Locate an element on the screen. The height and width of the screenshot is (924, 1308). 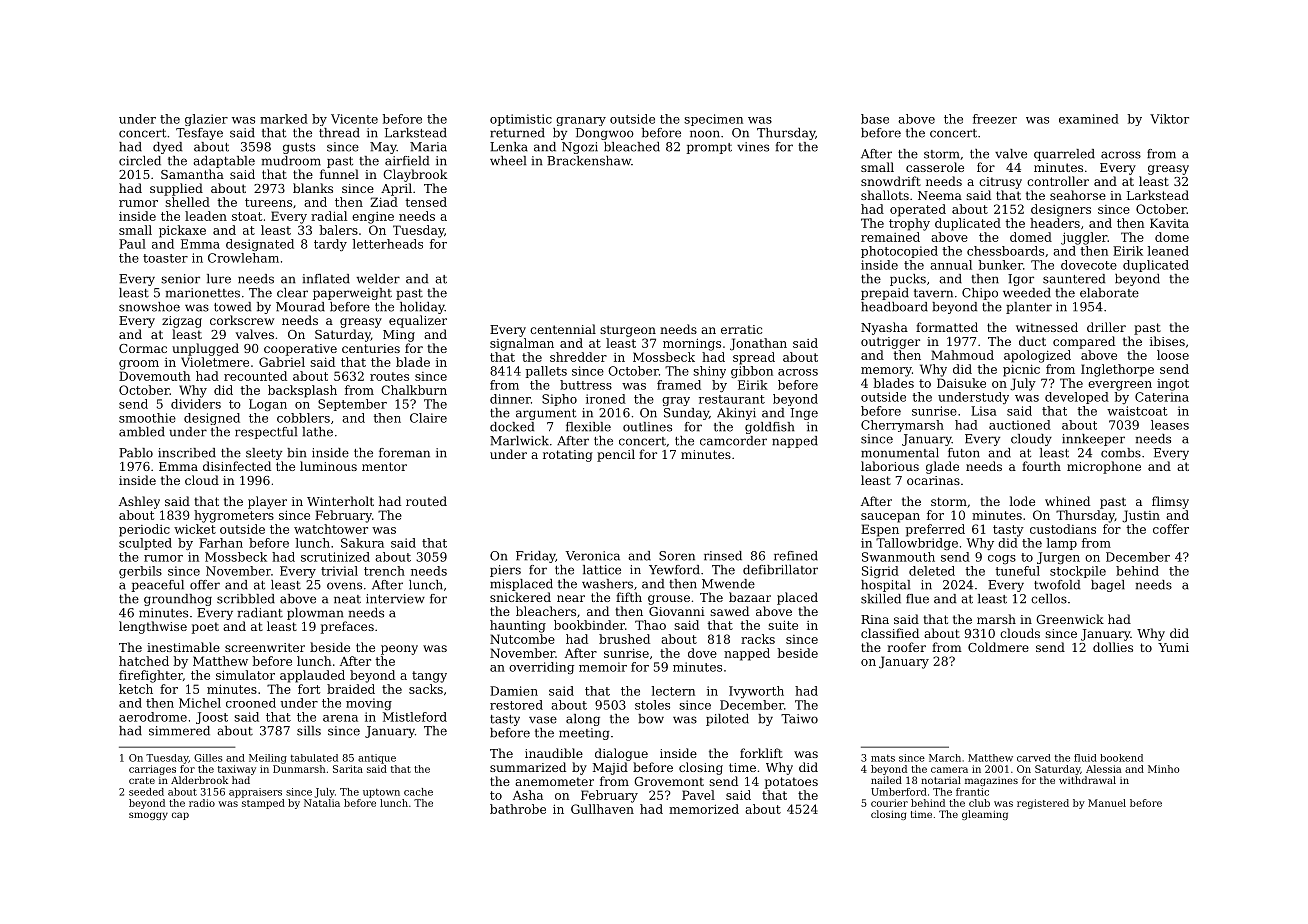
shredder is located at coordinates (578, 357).
